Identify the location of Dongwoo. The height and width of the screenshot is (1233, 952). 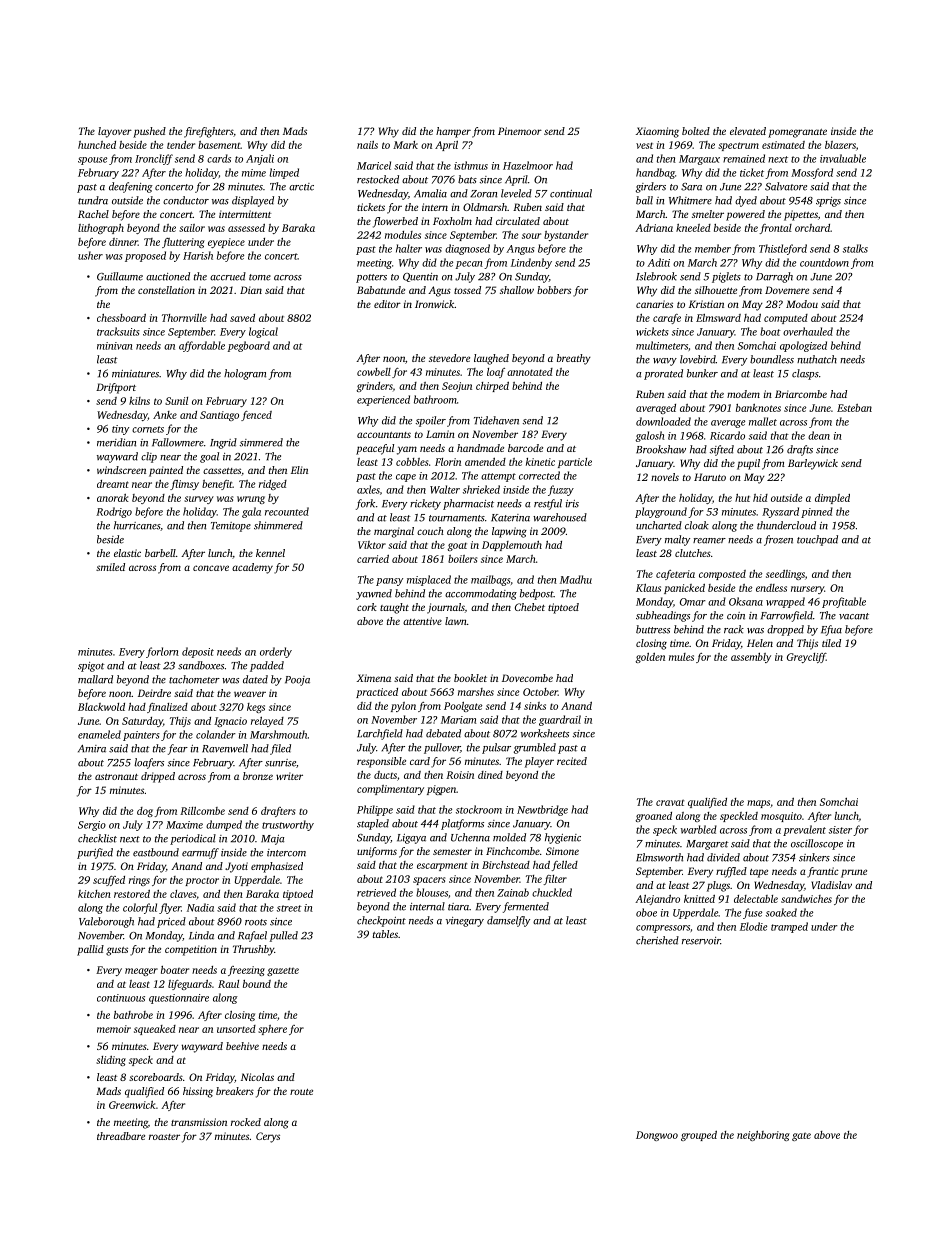
(657, 1136).
